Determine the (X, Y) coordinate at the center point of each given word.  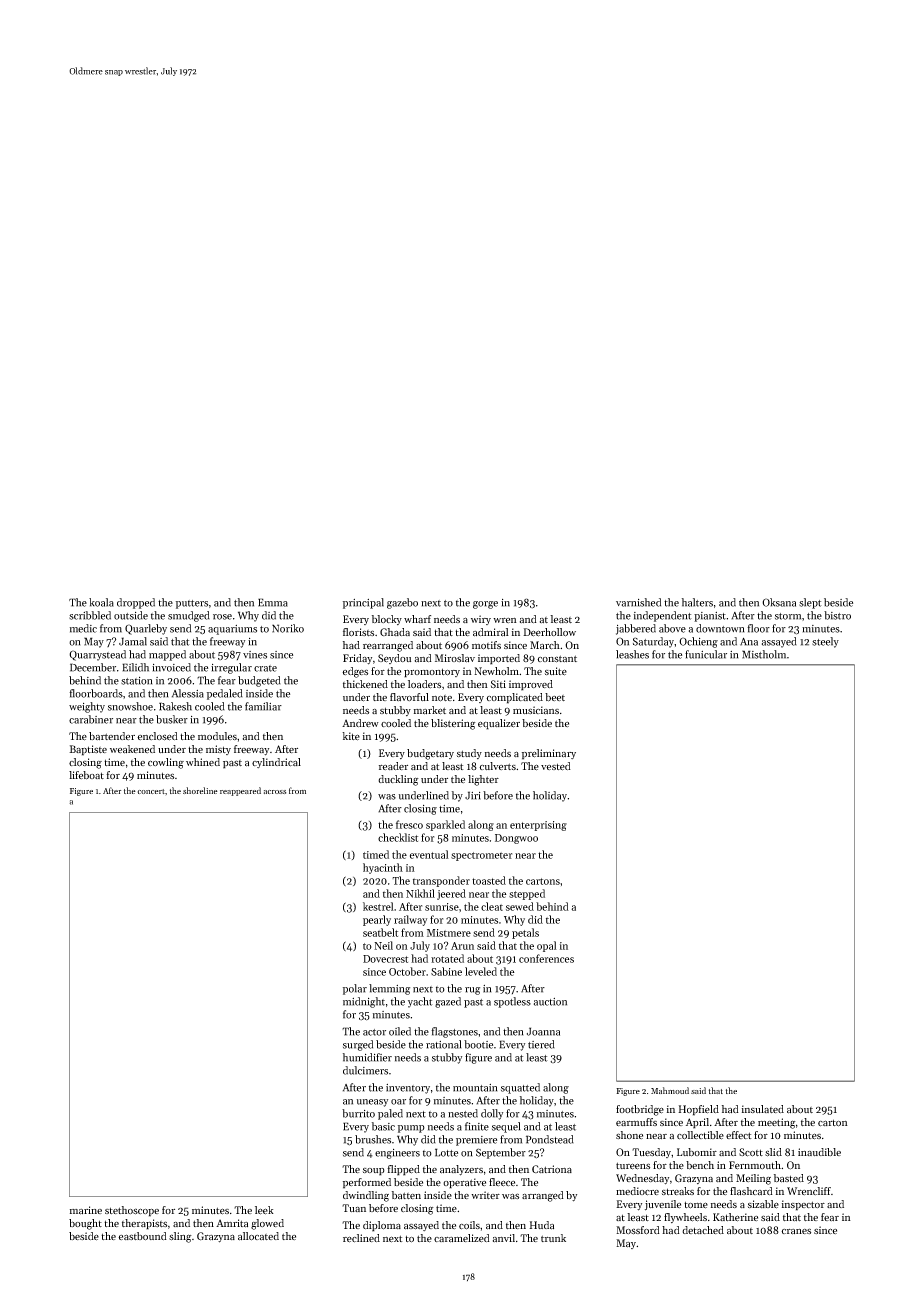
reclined (361, 1238)
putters (192, 604)
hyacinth (383, 868)
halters (697, 602)
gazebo (402, 603)
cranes (796, 1231)
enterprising (538, 826)
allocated (258, 1236)
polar (355, 989)
